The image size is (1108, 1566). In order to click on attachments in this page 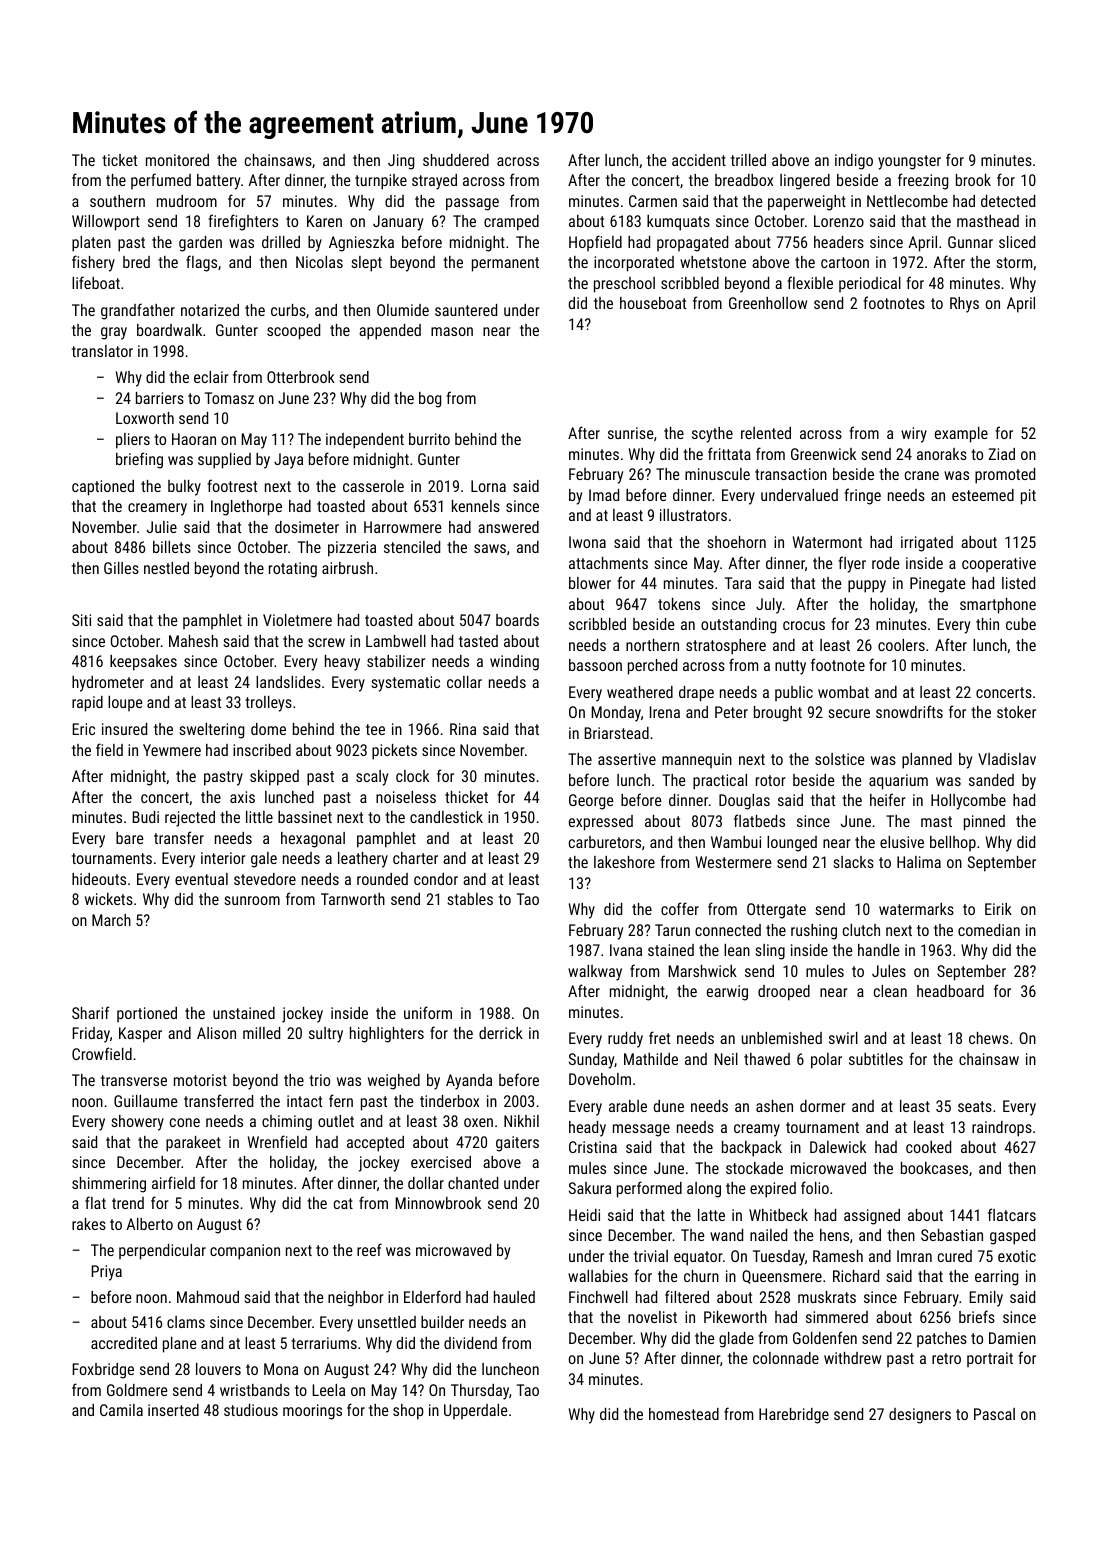, I will do `click(608, 563)`.
